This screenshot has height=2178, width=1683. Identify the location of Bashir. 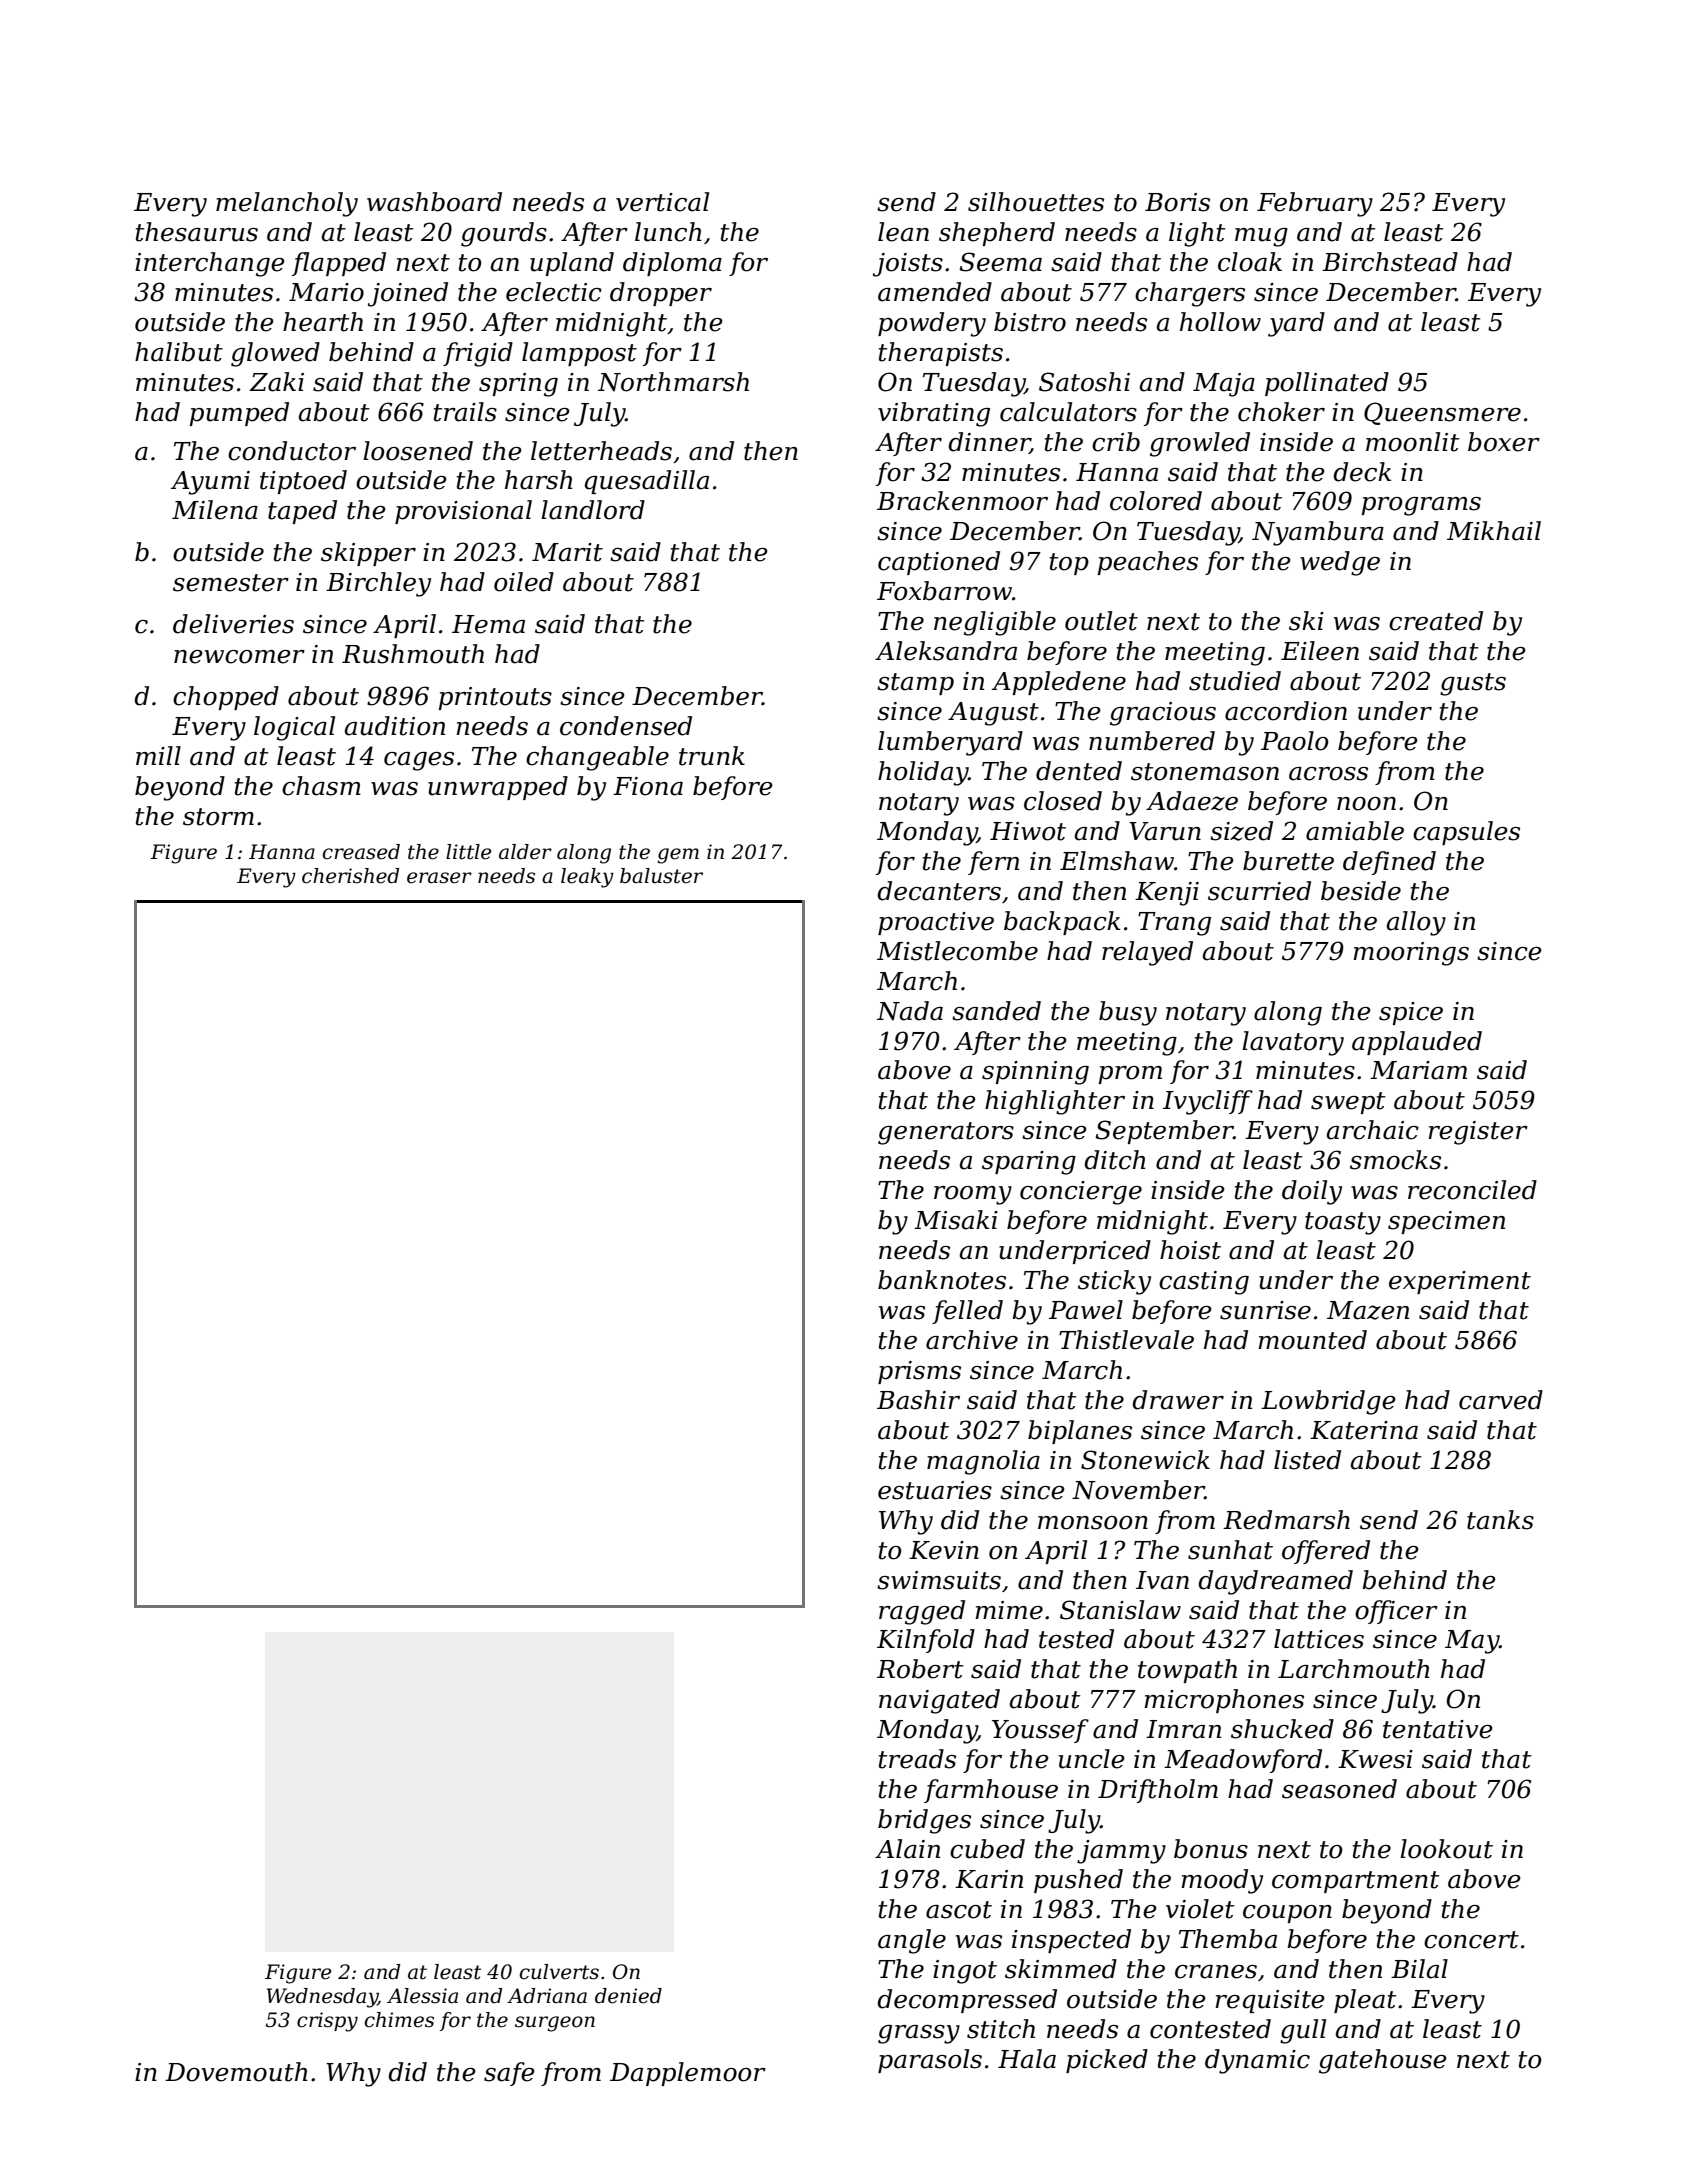
(918, 1400).
